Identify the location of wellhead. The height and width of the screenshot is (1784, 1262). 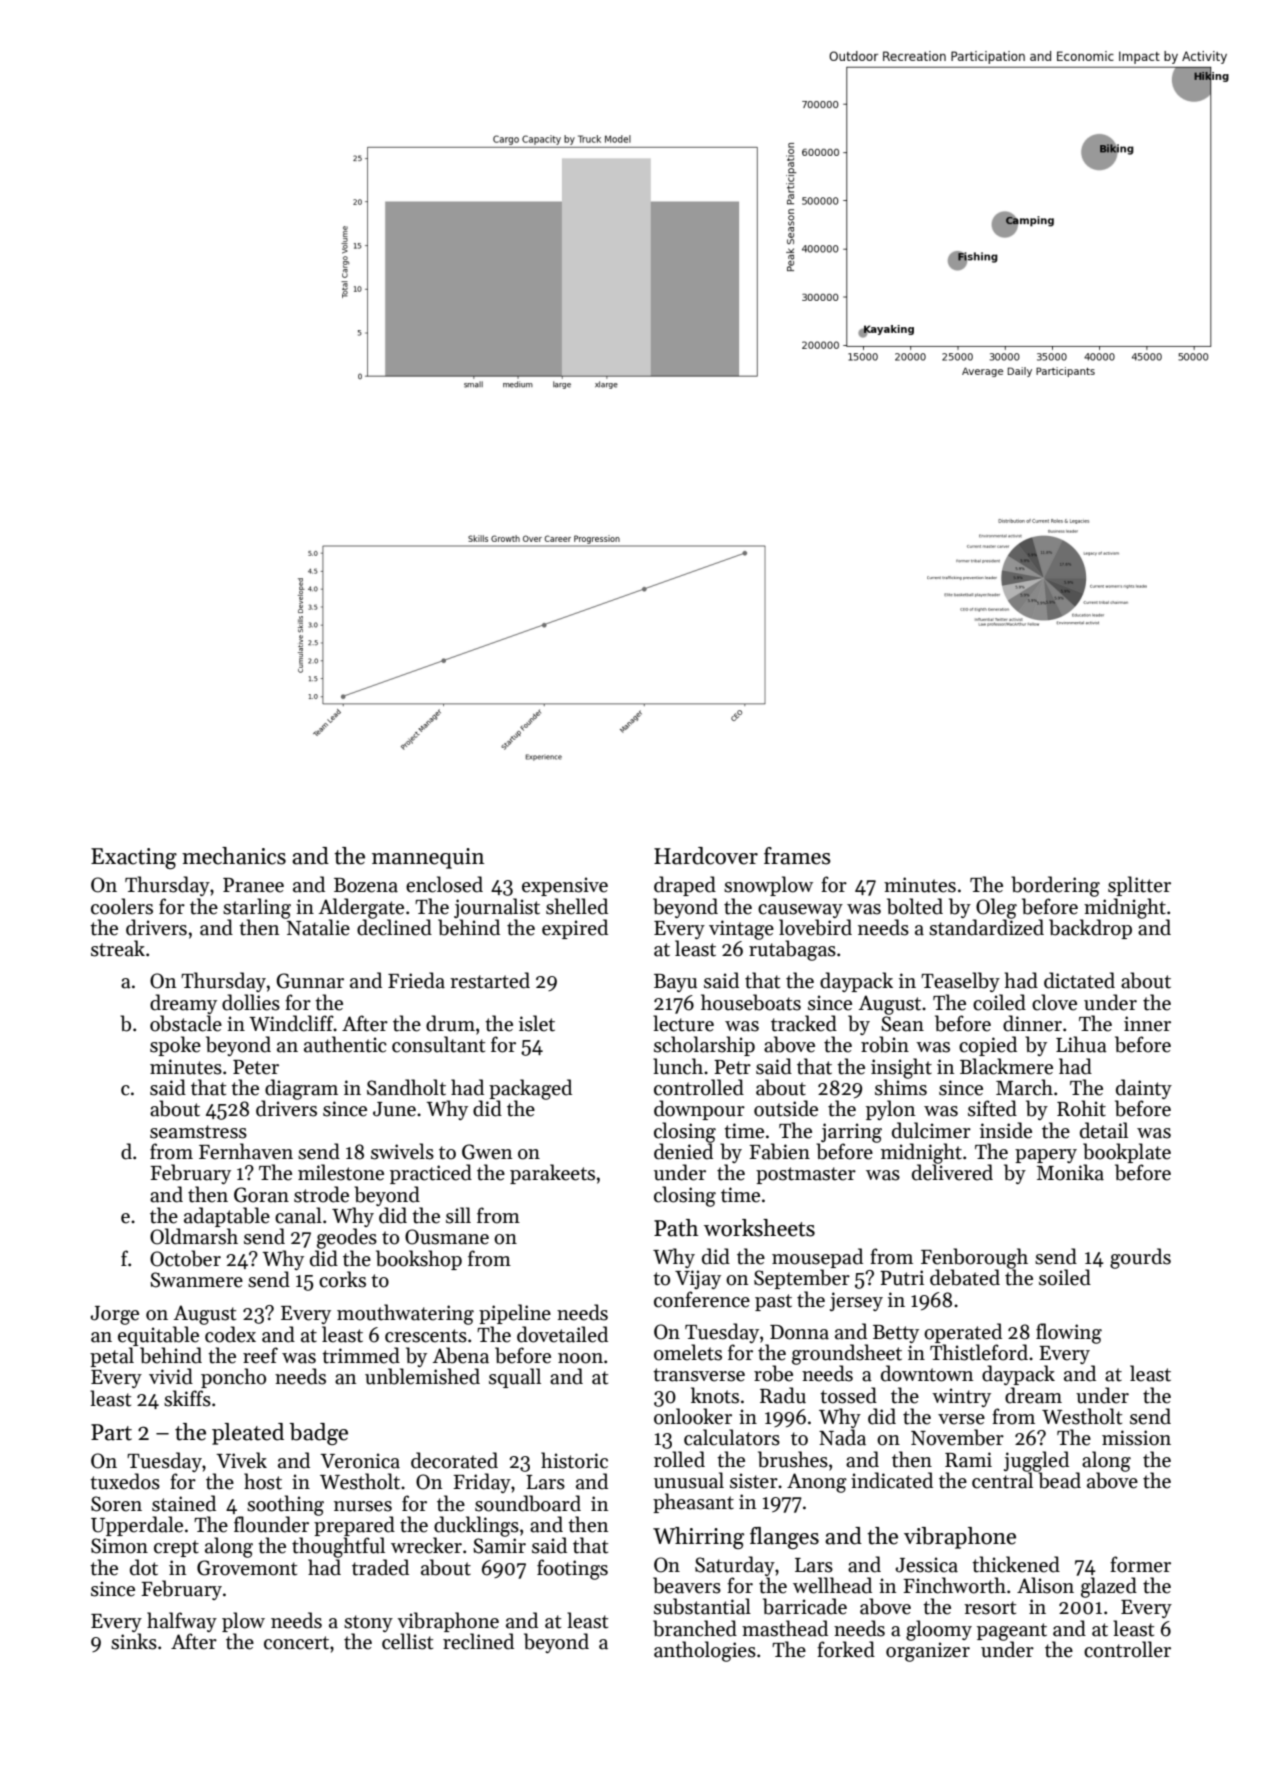
(832, 1585).
